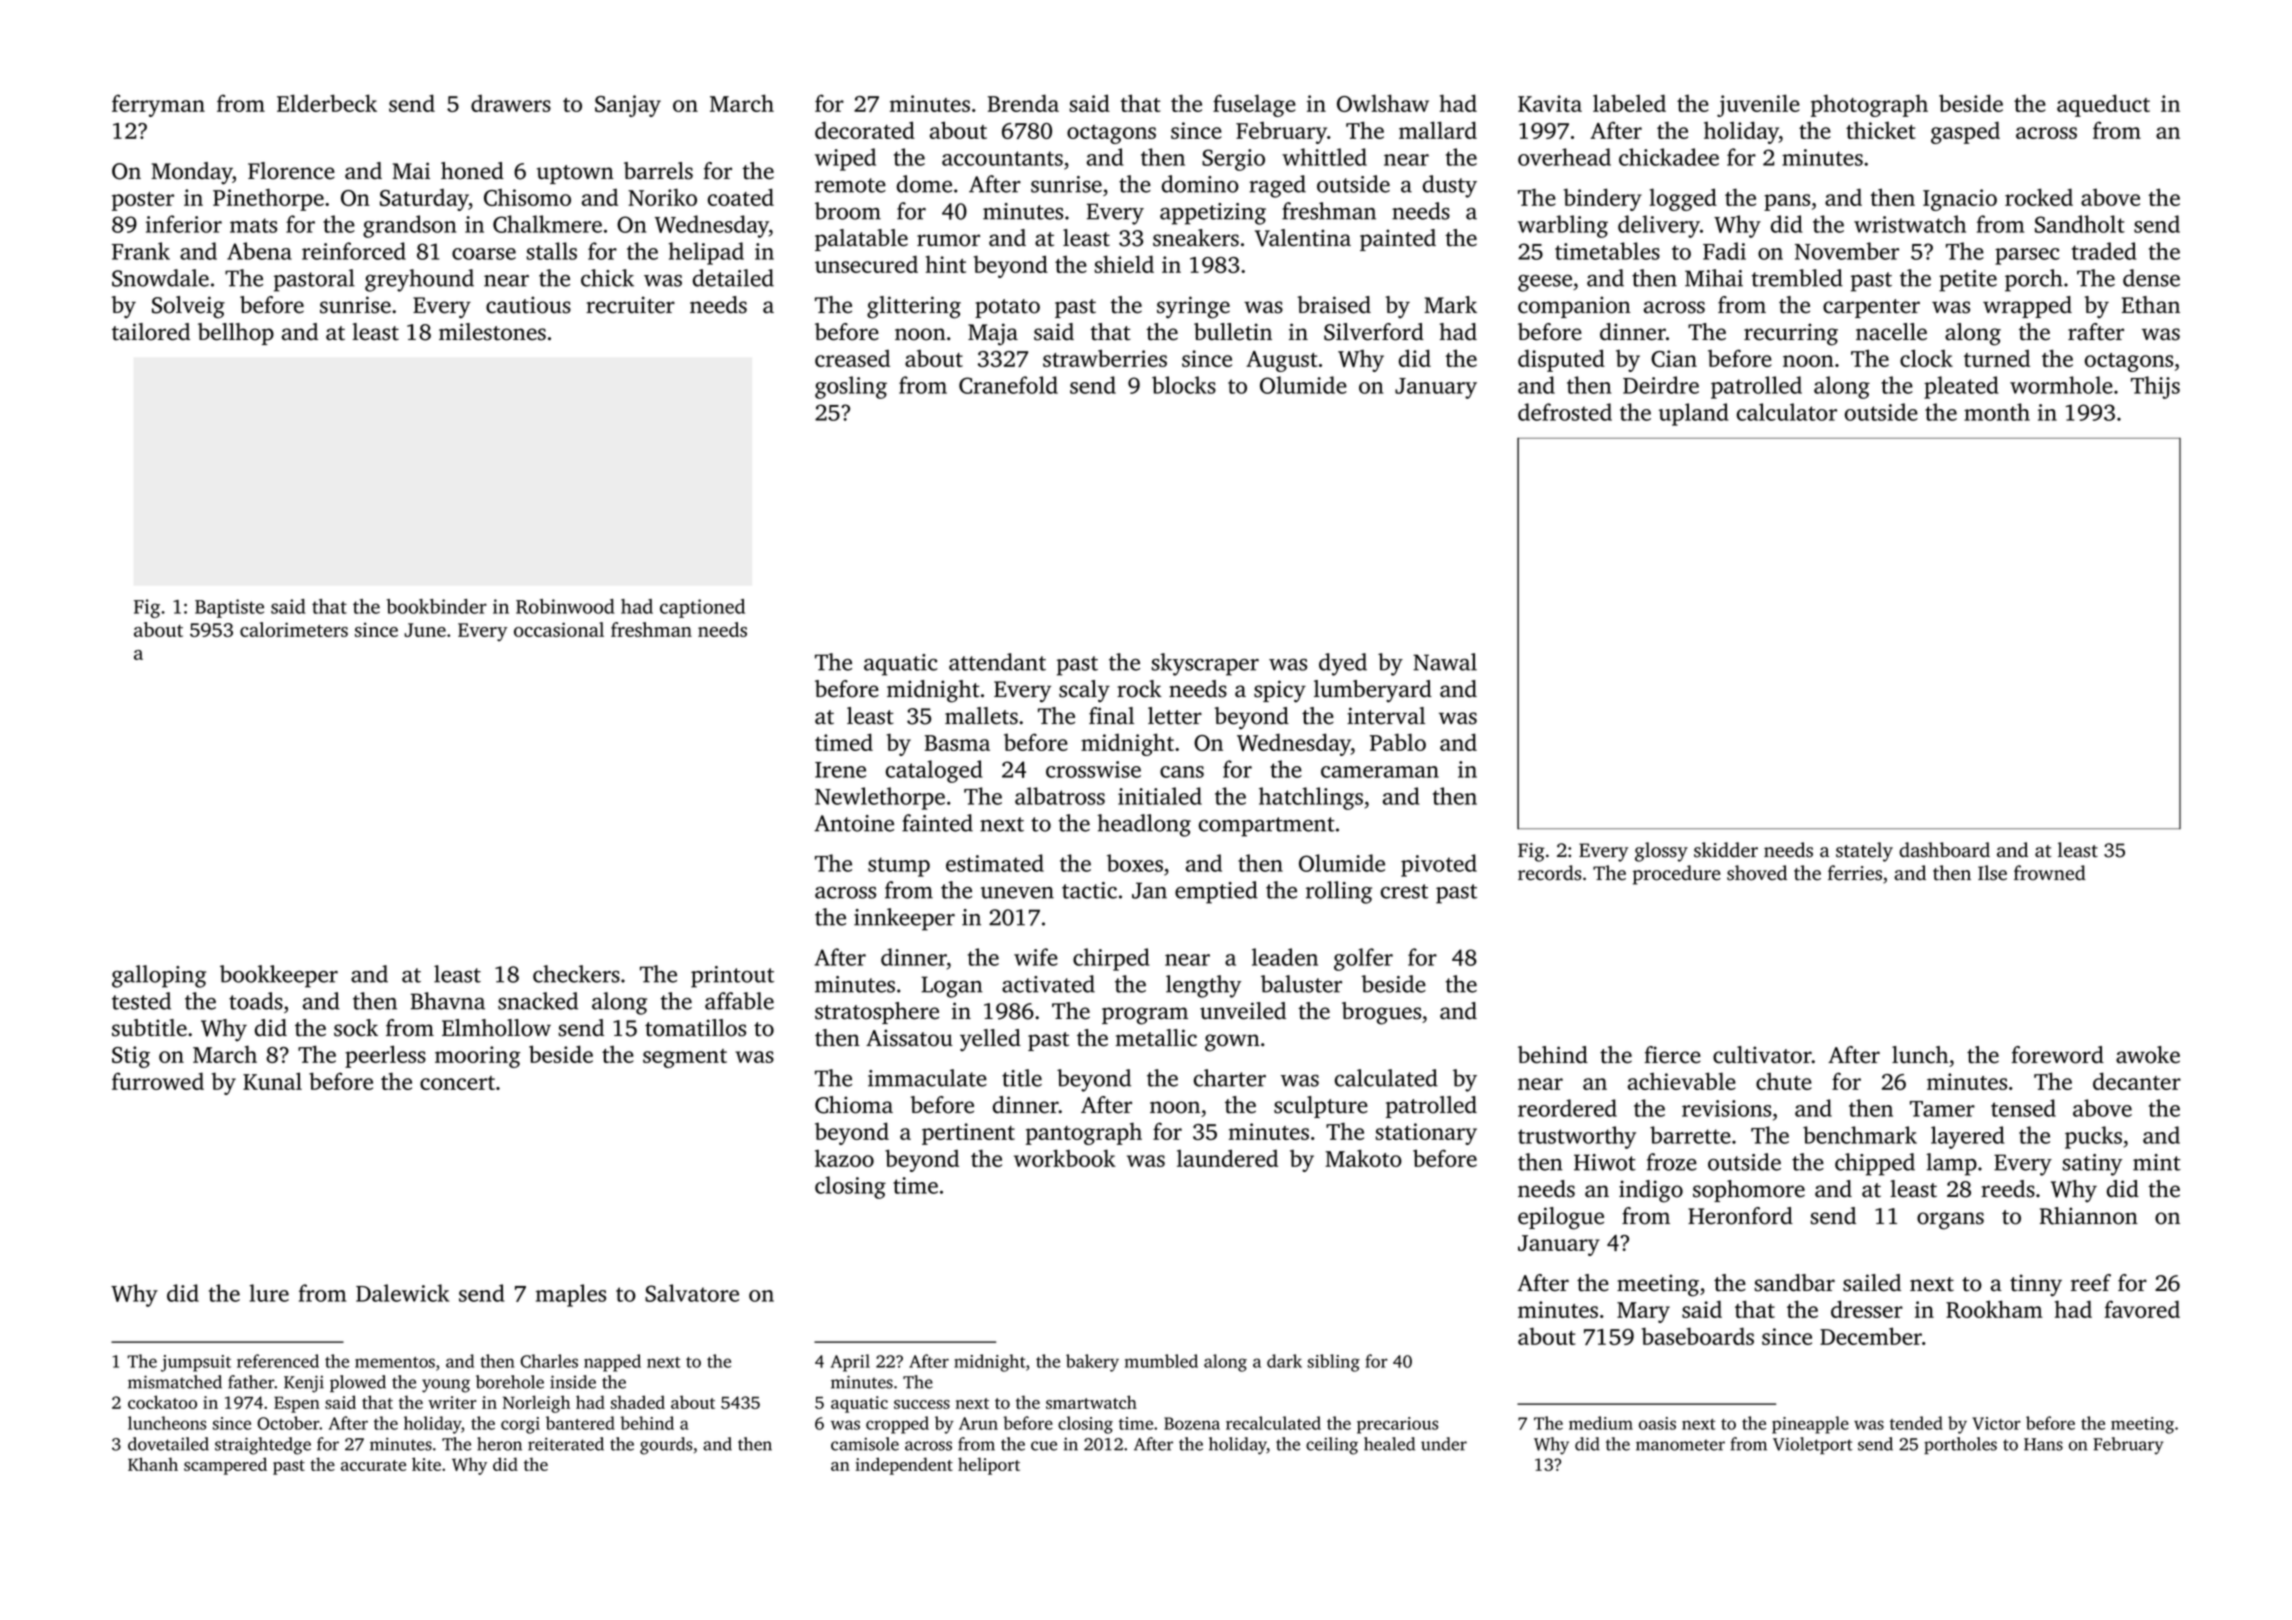 The image size is (2292, 1620). Describe the element at coordinates (1321, 1107) in the screenshot. I see `sculpture` at that location.
